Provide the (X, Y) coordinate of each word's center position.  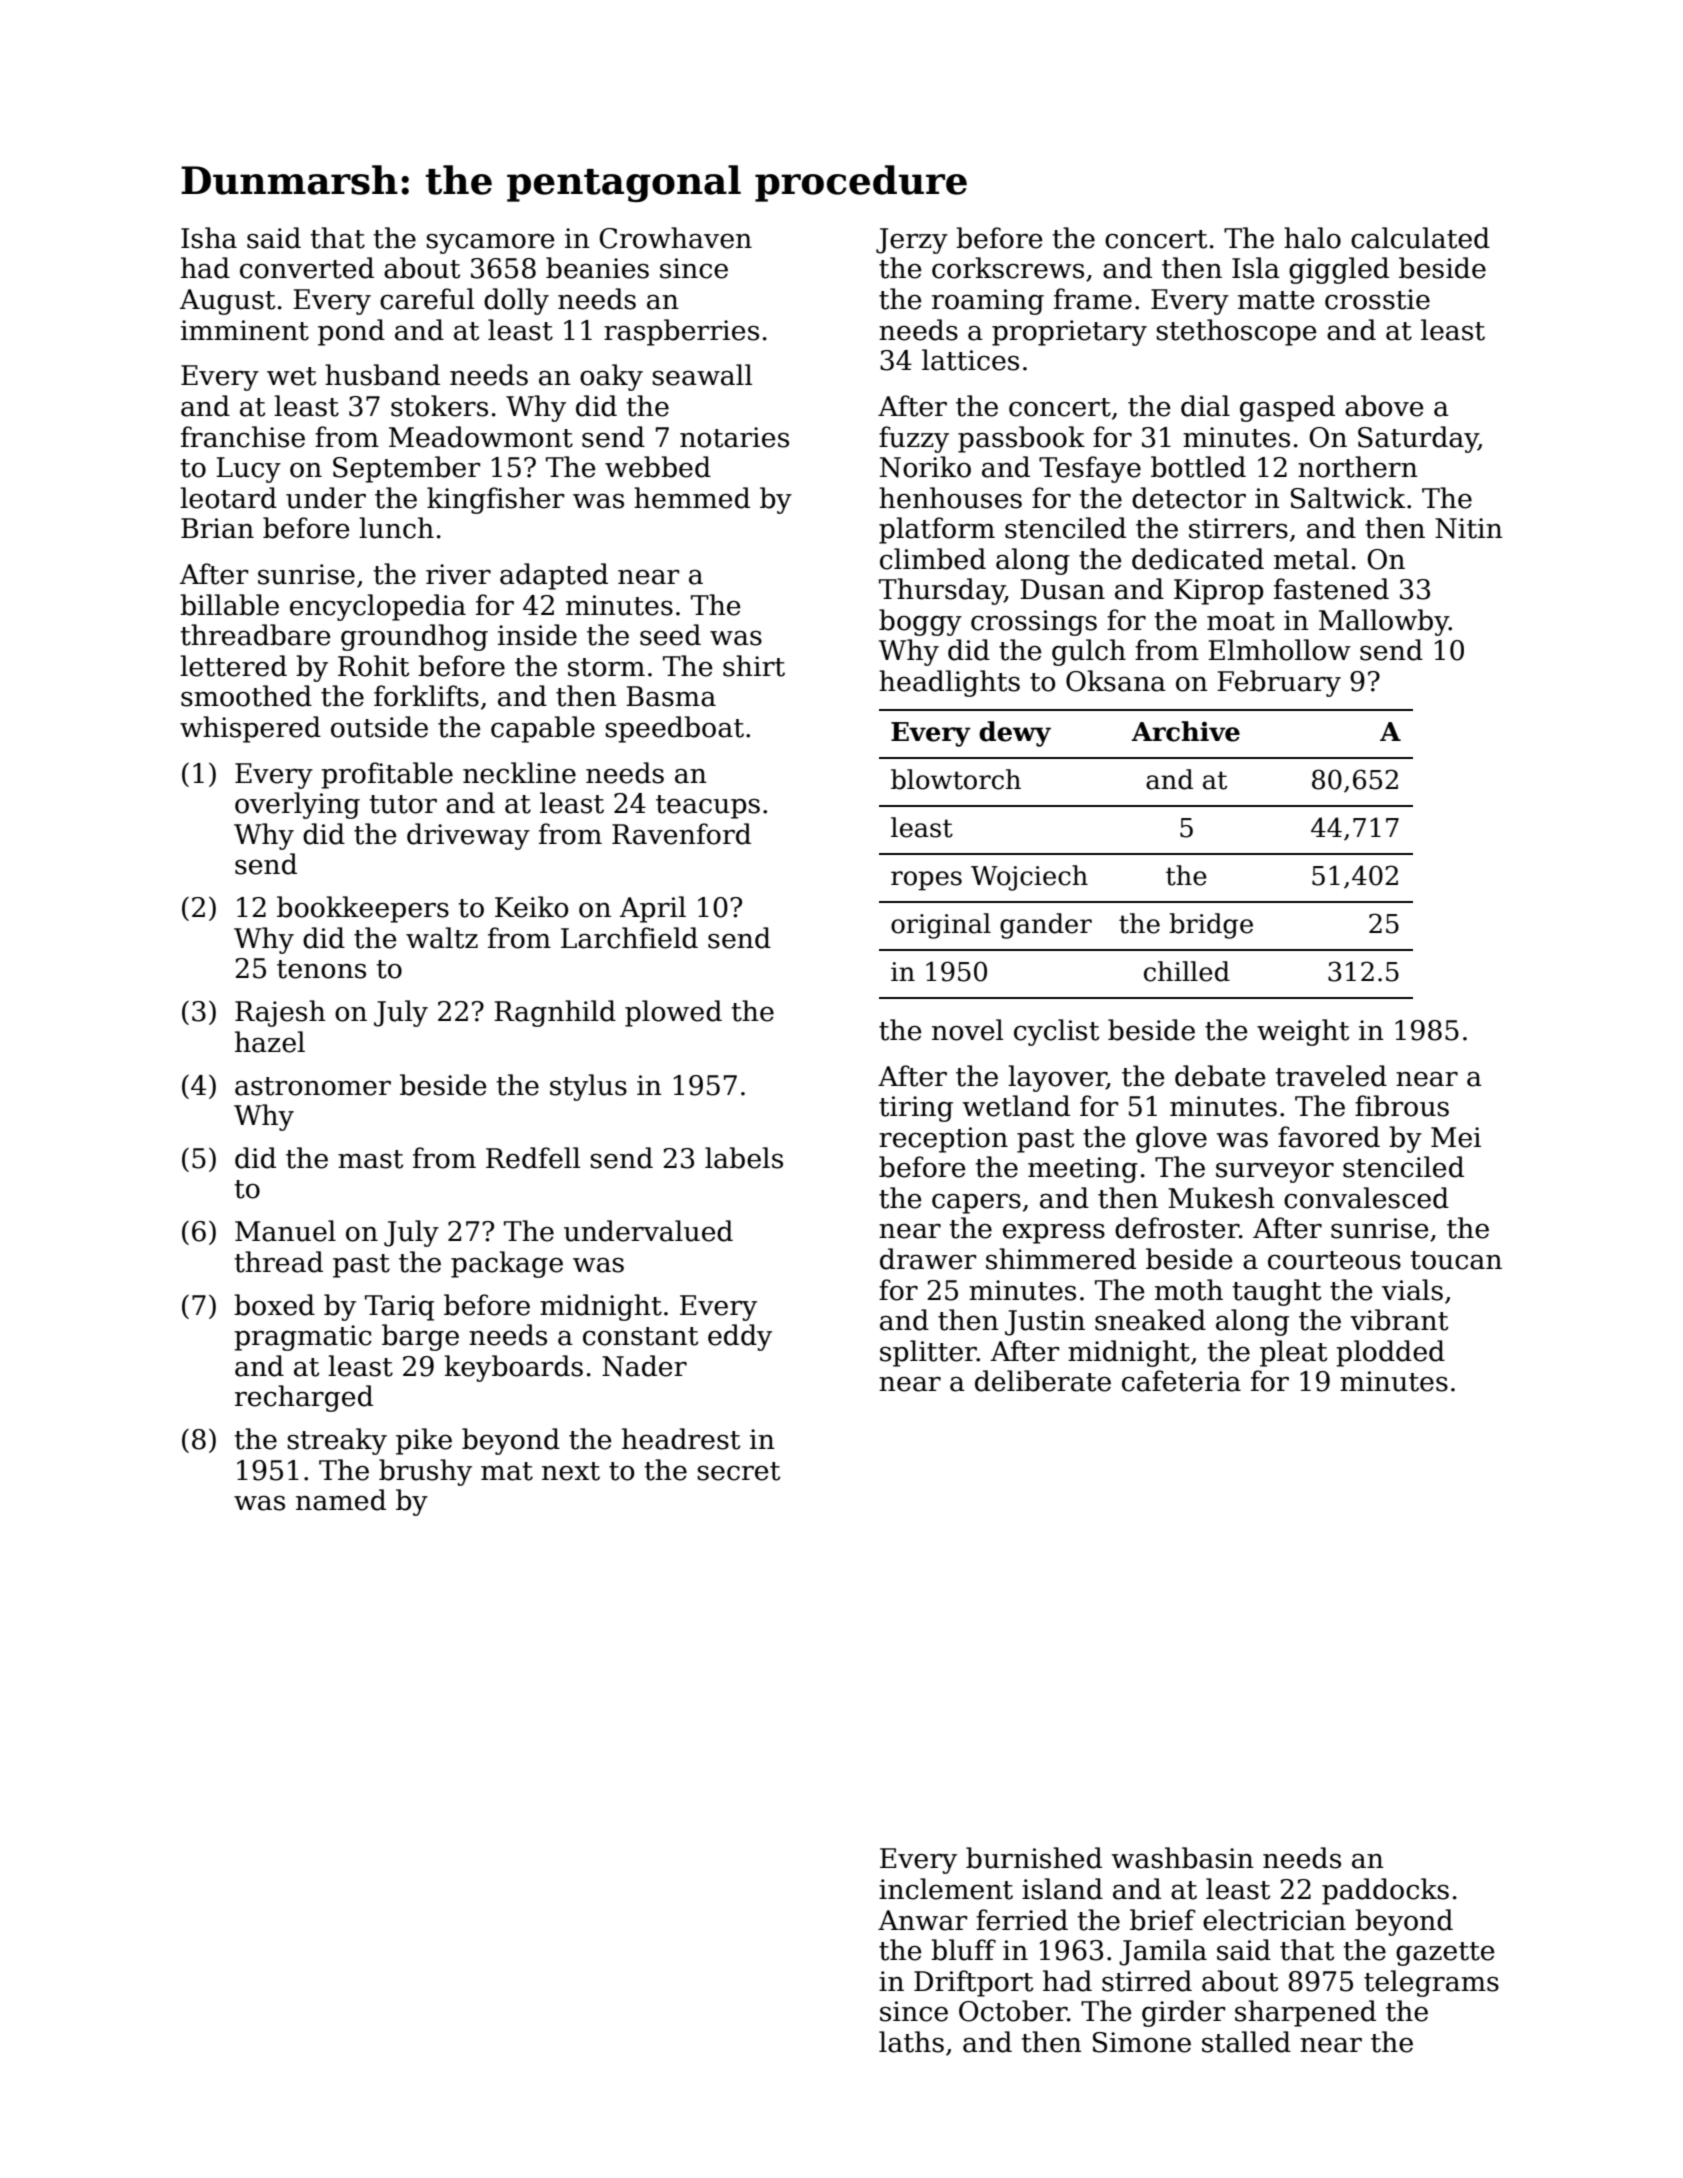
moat (1241, 621)
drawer (928, 1259)
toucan (1456, 1260)
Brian (217, 528)
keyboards (514, 1368)
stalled (1246, 2042)
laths (911, 2042)
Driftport (973, 1983)
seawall (702, 375)
